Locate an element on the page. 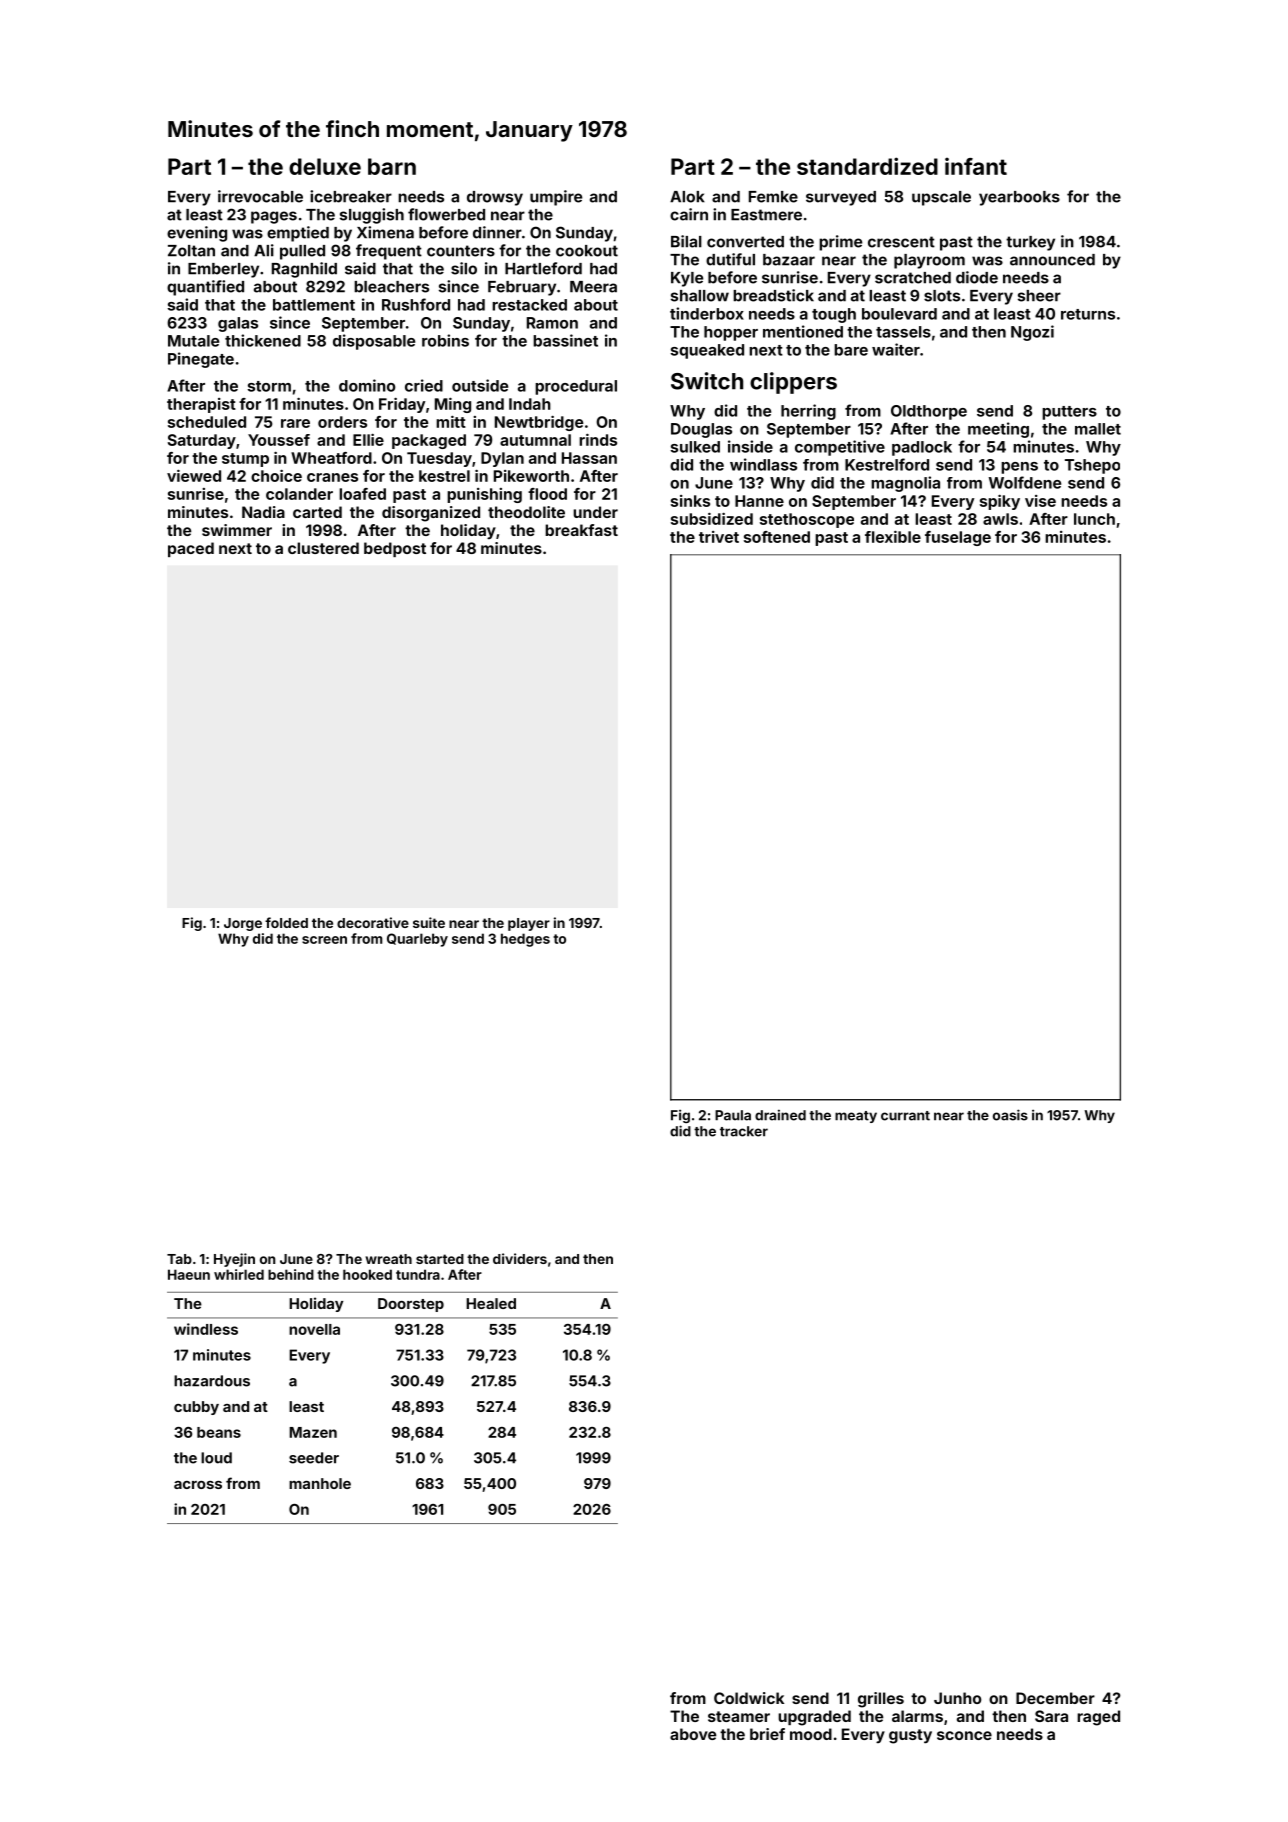 The image size is (1288, 1822). returns is located at coordinates (1088, 314).
